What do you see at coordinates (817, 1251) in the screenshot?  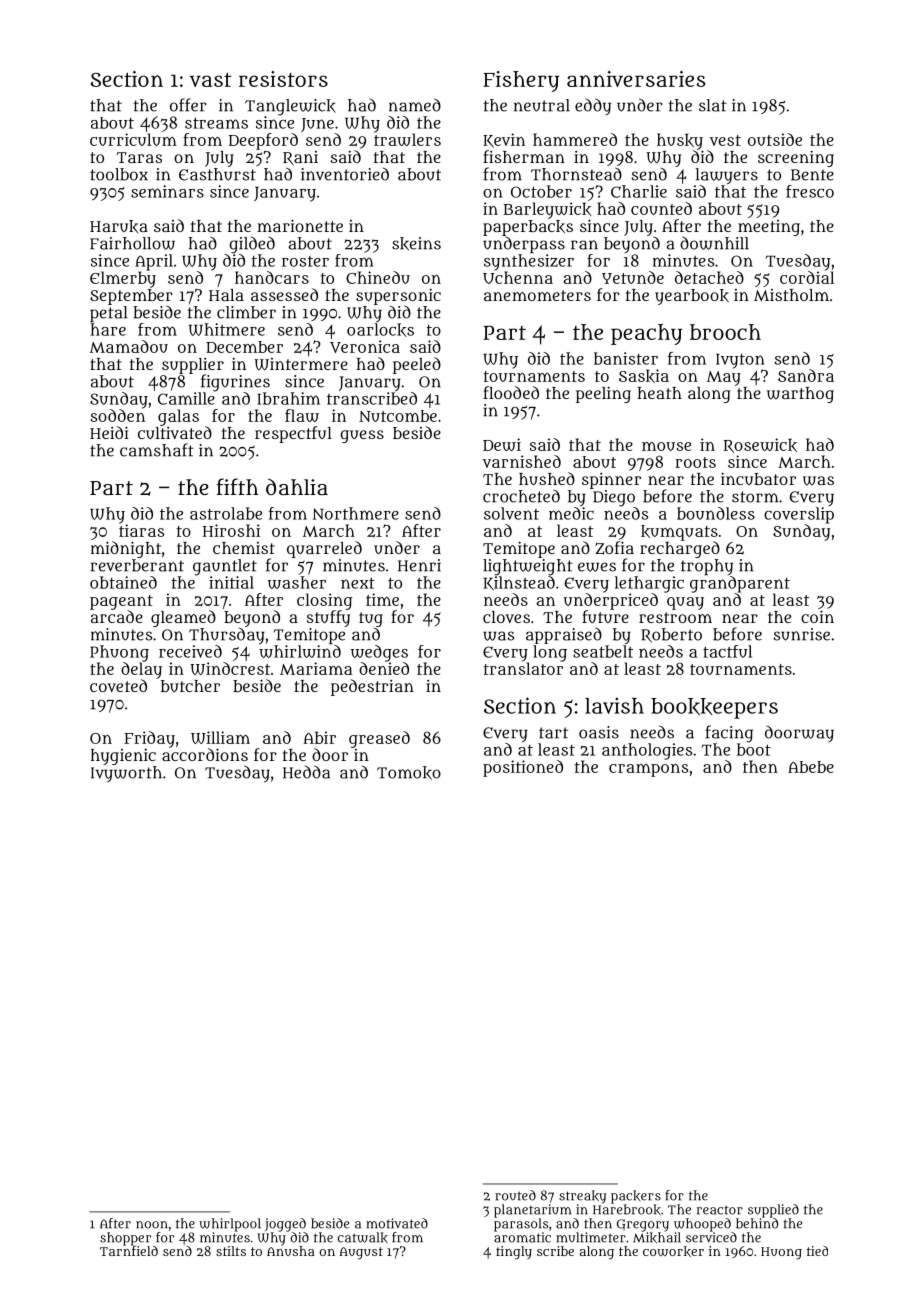 I see `tied` at bounding box center [817, 1251].
